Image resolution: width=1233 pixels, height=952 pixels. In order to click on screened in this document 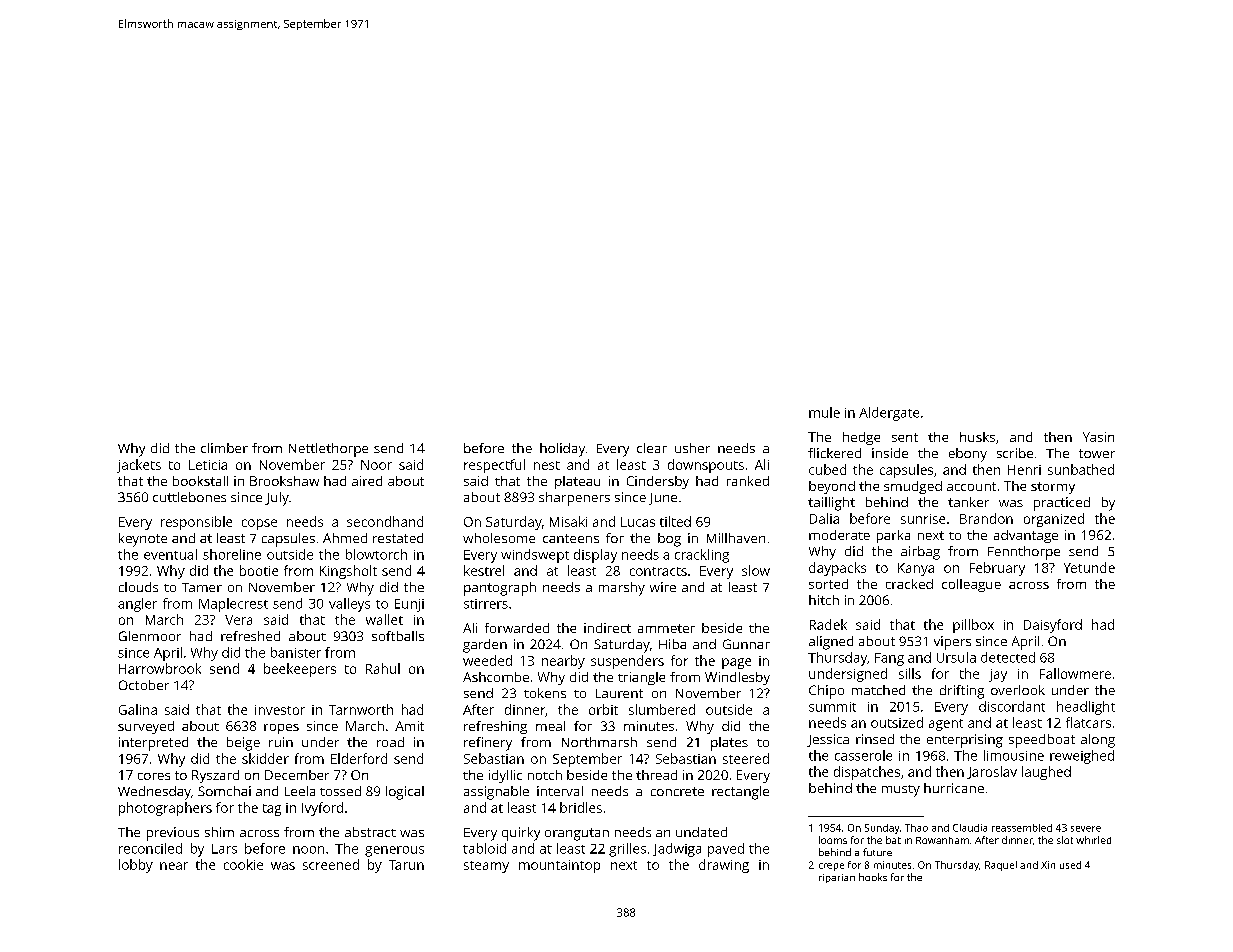, I will do `click(331, 864)`.
